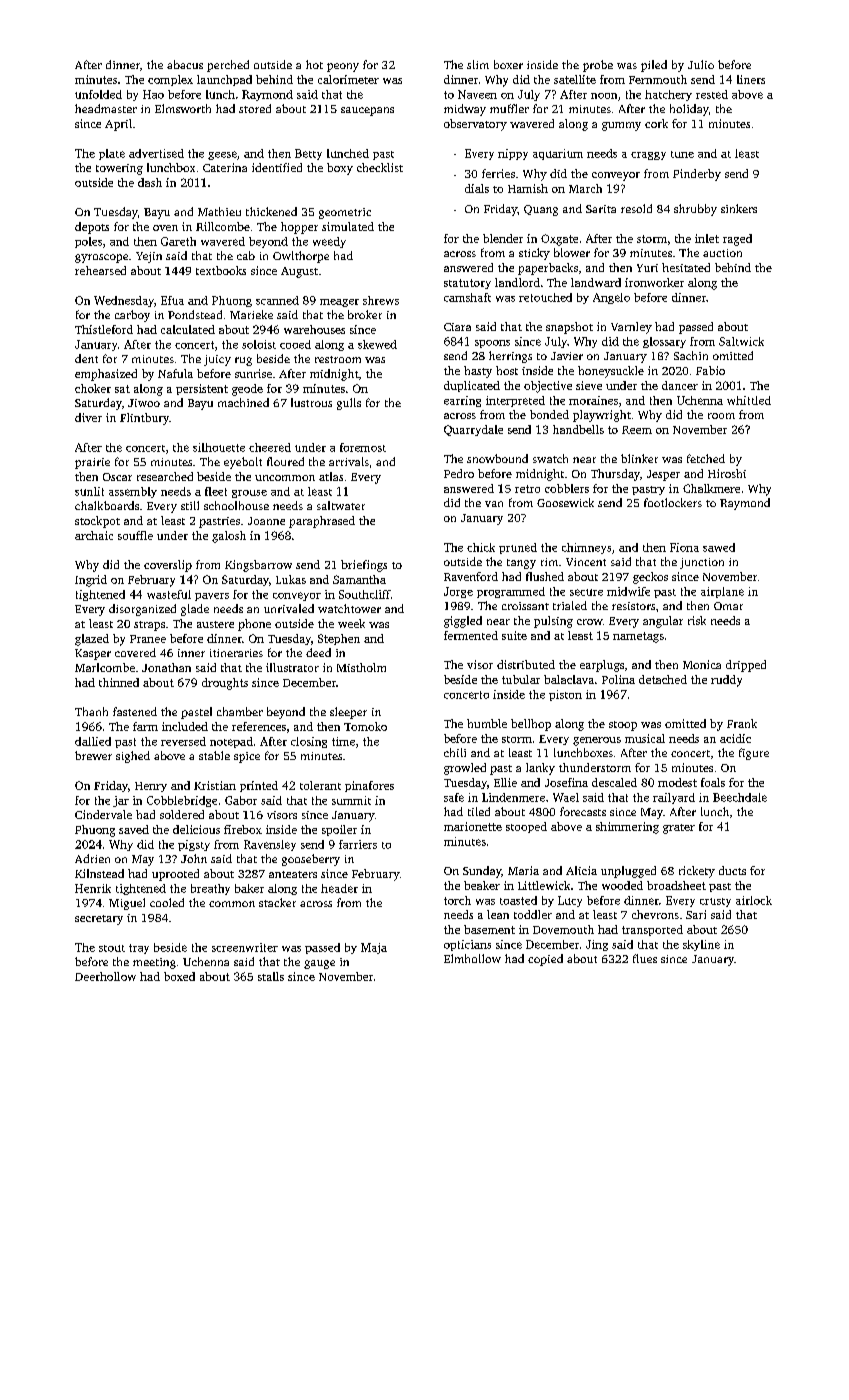  Describe the element at coordinates (628, 872) in the image. I see `unplugged` at that location.
